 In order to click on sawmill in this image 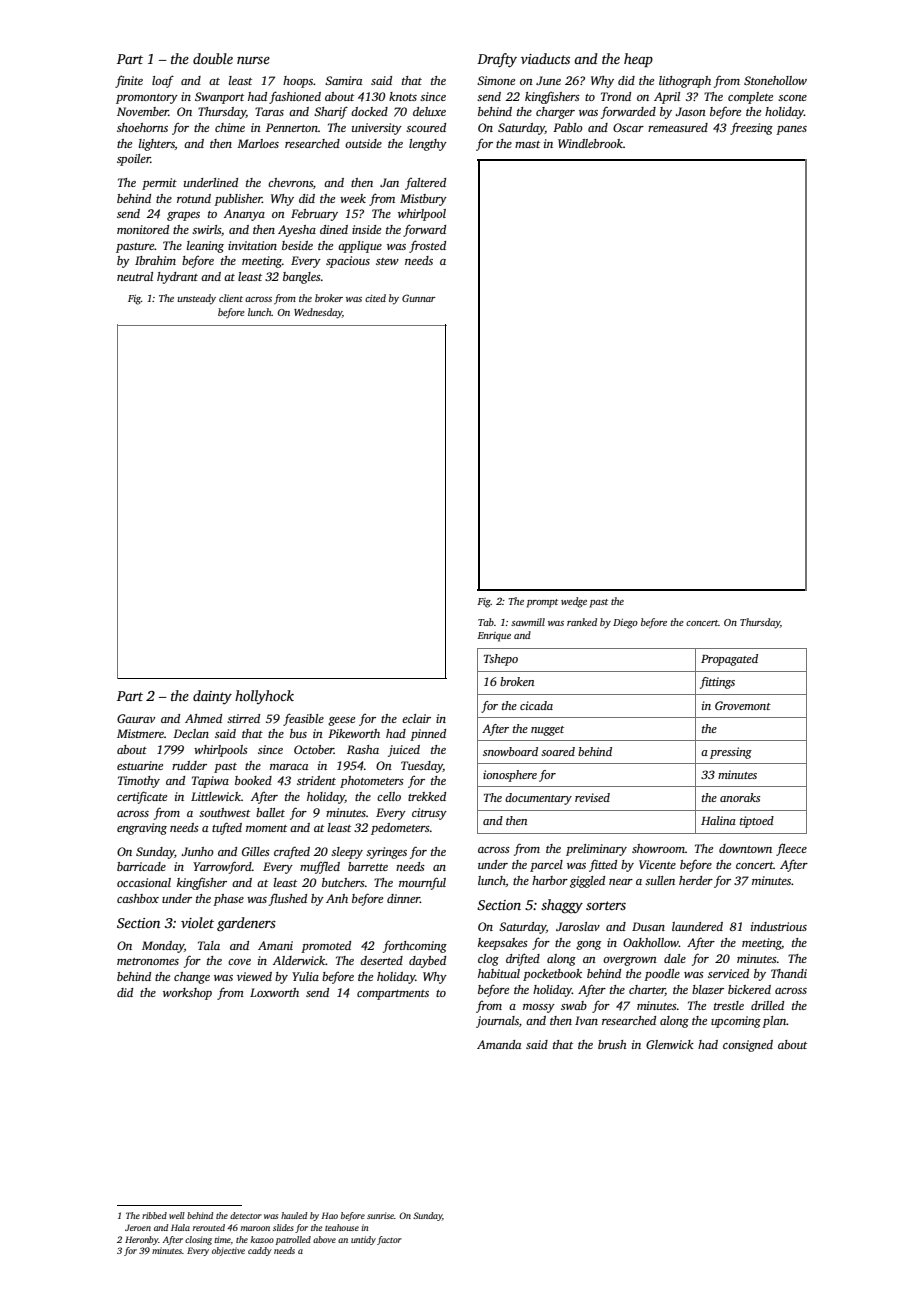, I will do `click(528, 622)`.
